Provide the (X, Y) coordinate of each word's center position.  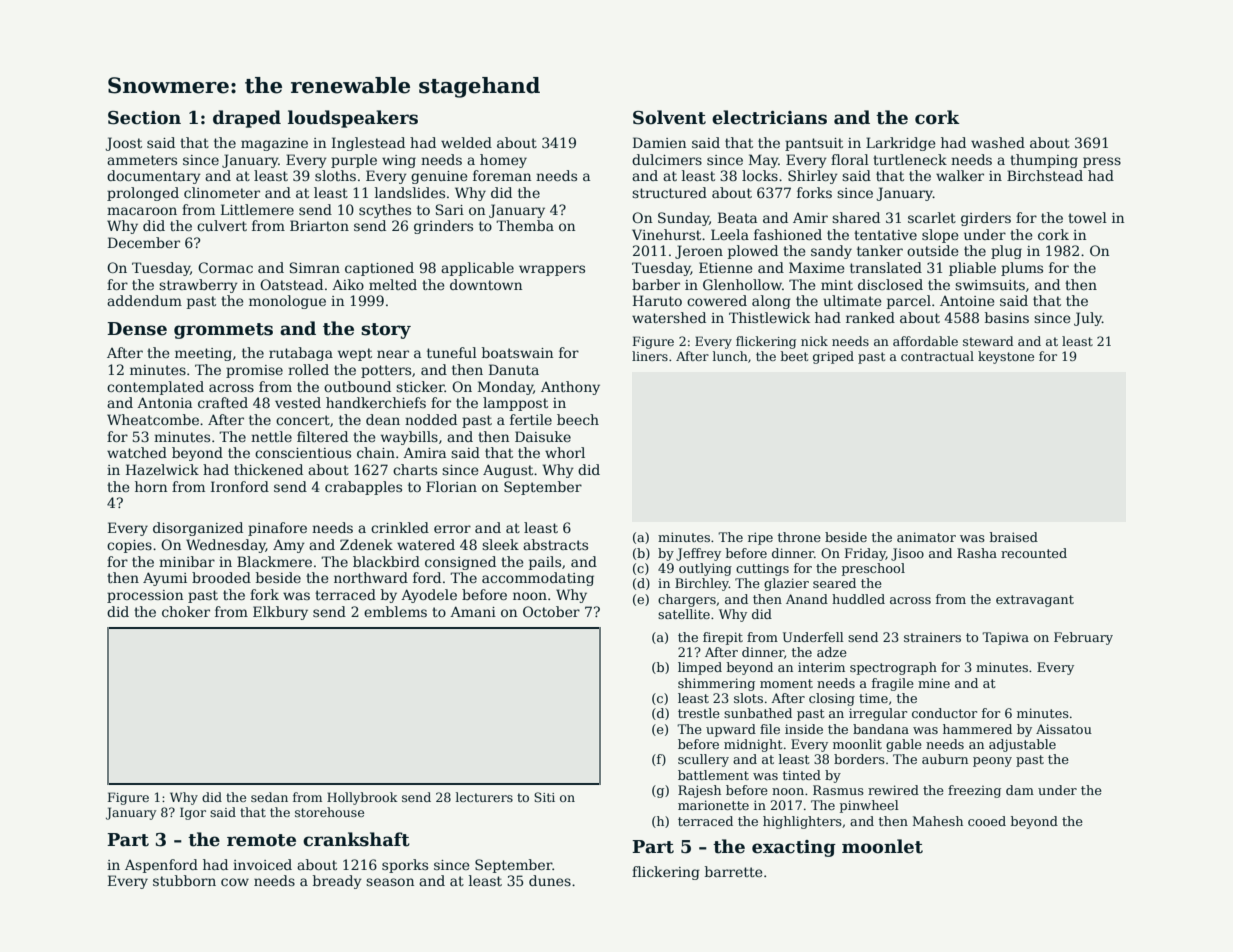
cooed (987, 821)
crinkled (400, 527)
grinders (443, 227)
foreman (502, 175)
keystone (1006, 357)
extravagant (1035, 601)
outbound (357, 386)
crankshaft (356, 839)
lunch (730, 356)
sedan (269, 797)
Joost (123, 144)
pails (545, 563)
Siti (544, 797)
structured (669, 192)
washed (998, 142)
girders (986, 219)
